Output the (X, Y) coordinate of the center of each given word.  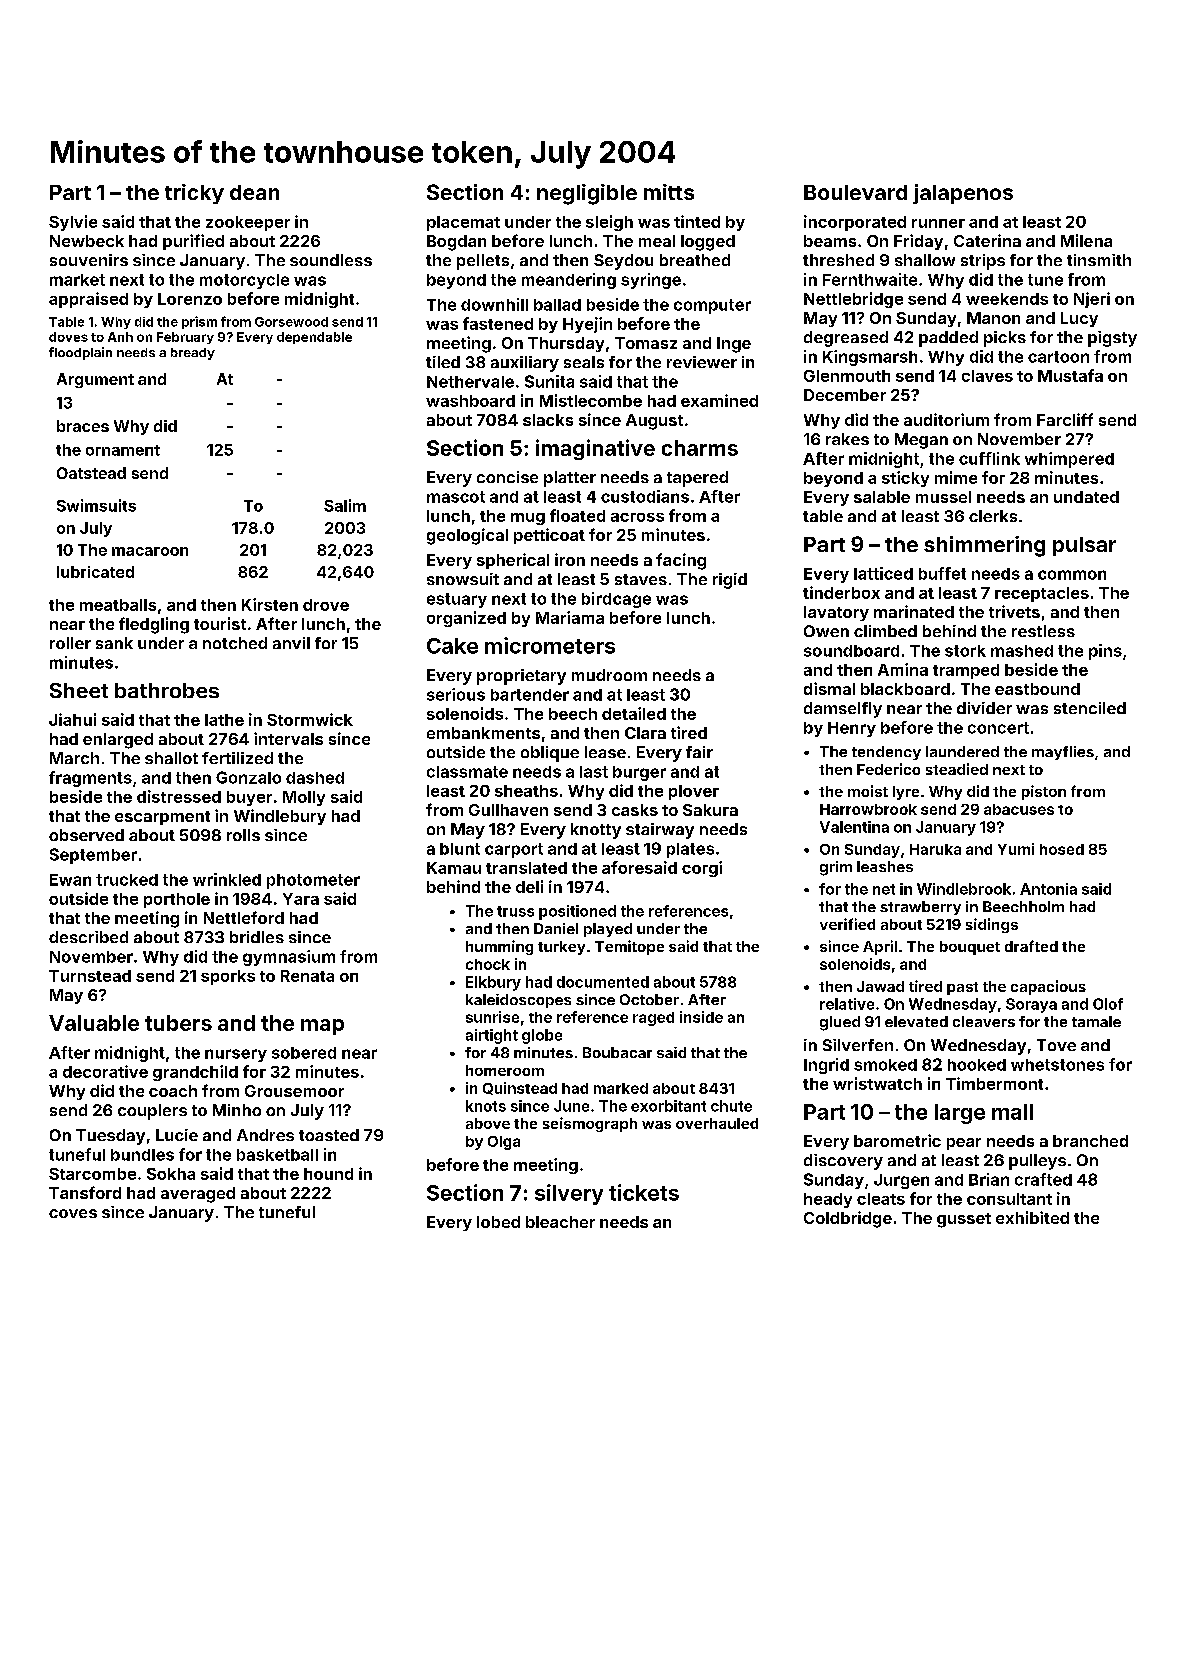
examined (719, 400)
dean (254, 192)
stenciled (1090, 708)
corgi (702, 869)
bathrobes (167, 690)
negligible (587, 194)
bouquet (970, 948)
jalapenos (963, 194)
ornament (123, 450)
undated (1086, 497)
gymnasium (289, 958)
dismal (829, 688)
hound (328, 1174)
